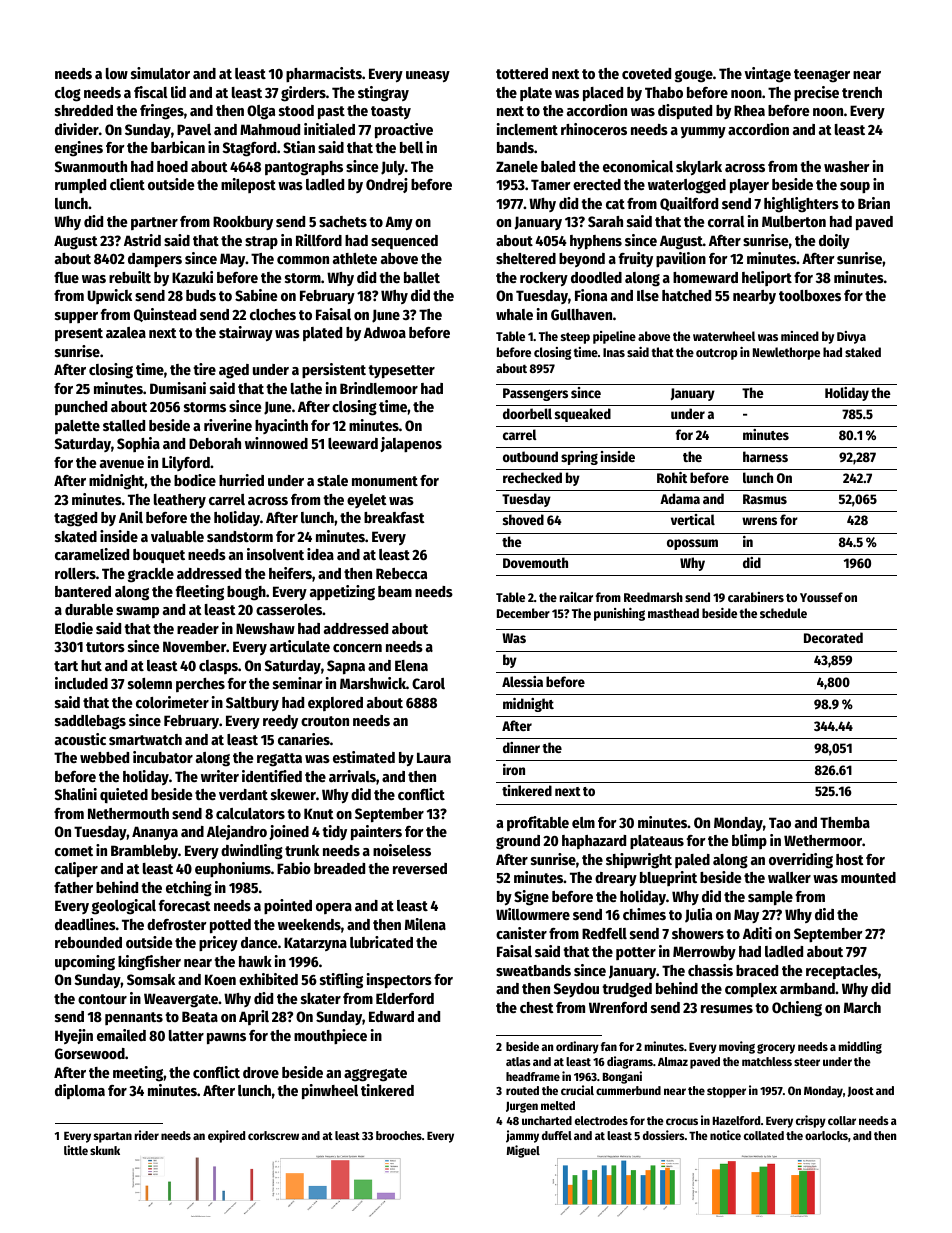  What do you see at coordinates (518, 842) in the document?
I see `ground` at bounding box center [518, 842].
